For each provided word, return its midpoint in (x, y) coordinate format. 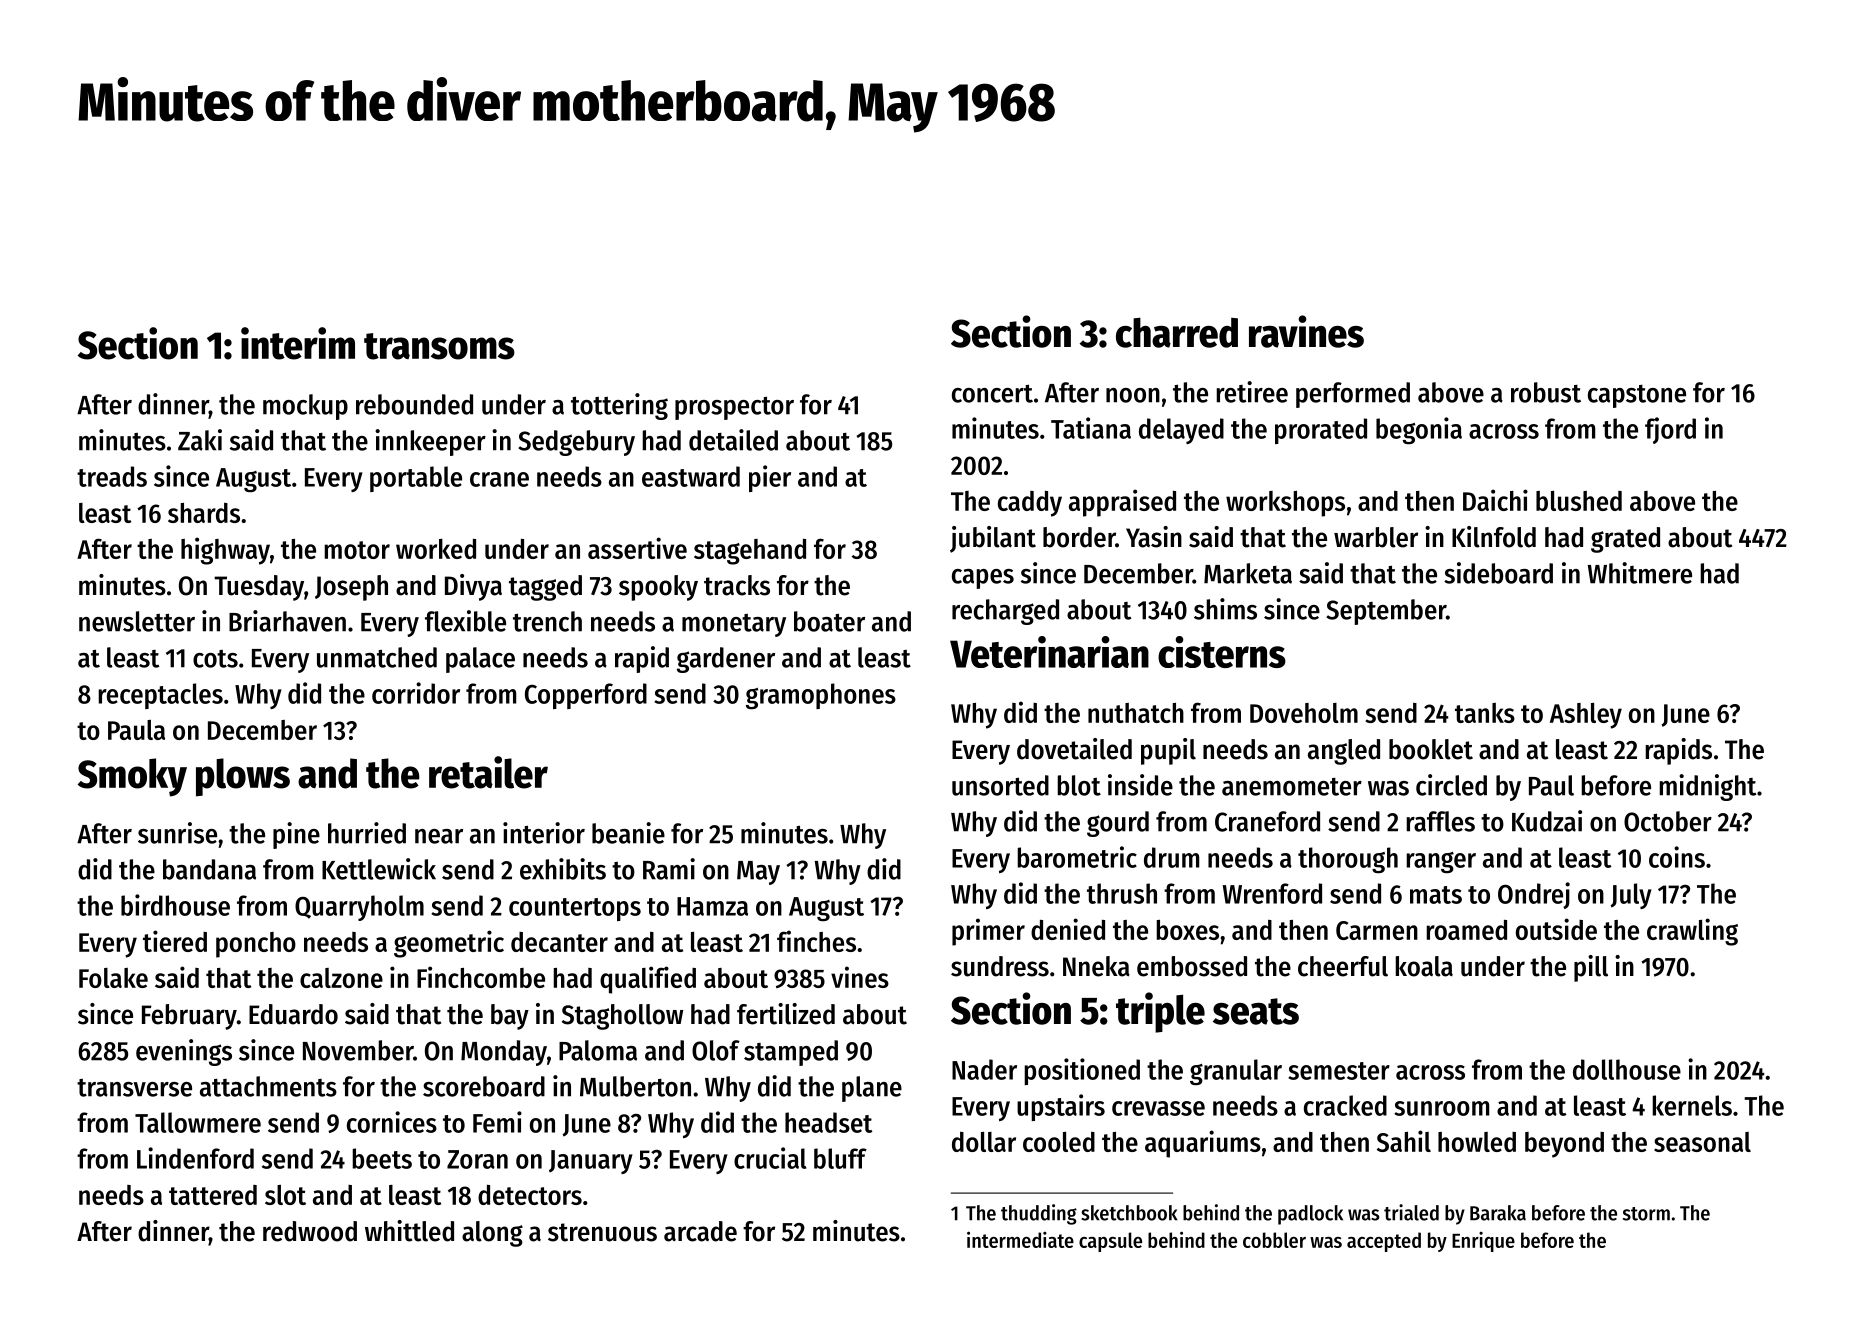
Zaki (200, 440)
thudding (1039, 1214)
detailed (733, 440)
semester (1339, 1071)
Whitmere (1640, 573)
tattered (213, 1195)
